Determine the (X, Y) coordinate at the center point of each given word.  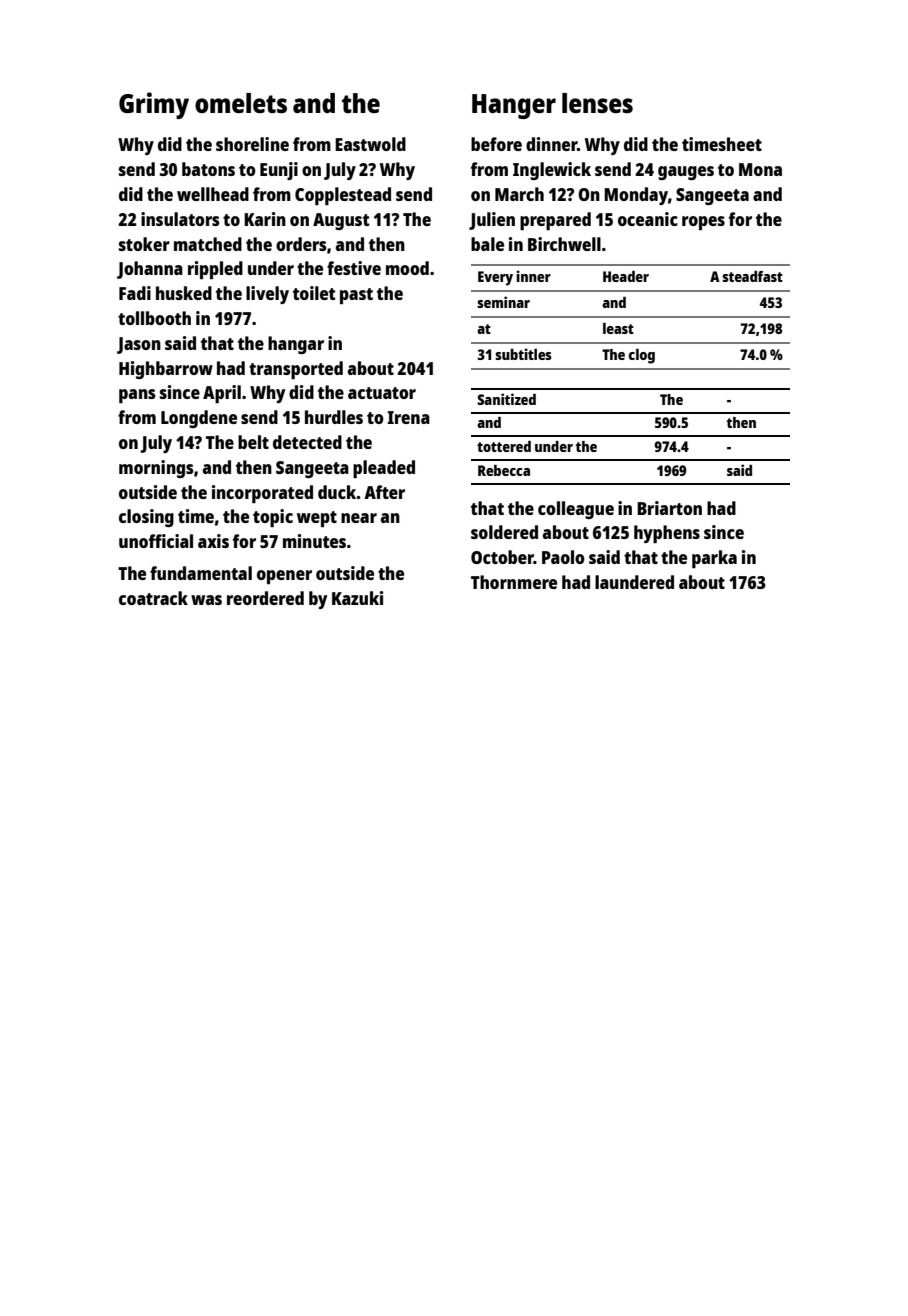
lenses (597, 103)
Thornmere (514, 582)
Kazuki (357, 598)
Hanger (514, 106)
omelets (241, 103)
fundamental (201, 573)
